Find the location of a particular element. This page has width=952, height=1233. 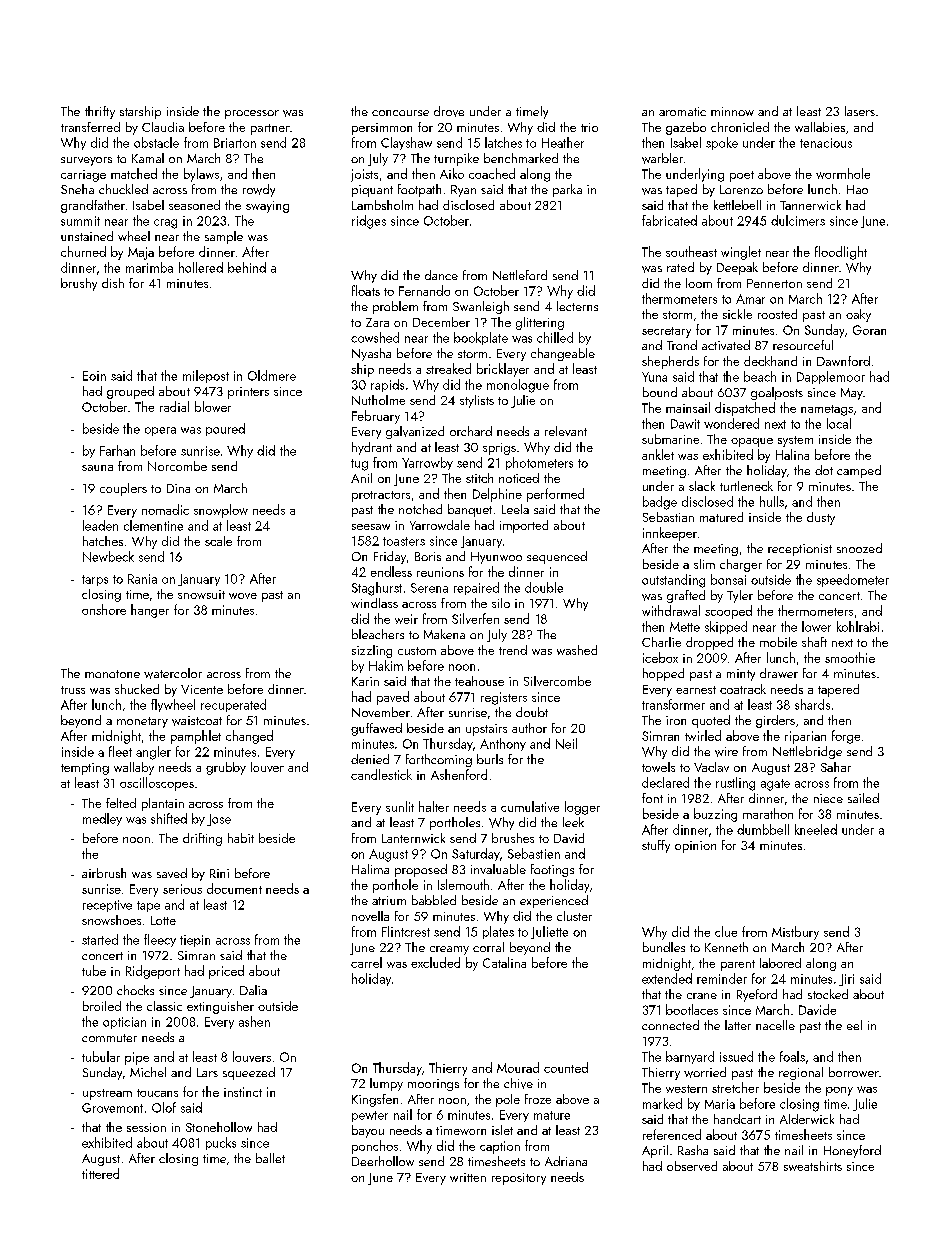

chilled is located at coordinates (555, 337).
